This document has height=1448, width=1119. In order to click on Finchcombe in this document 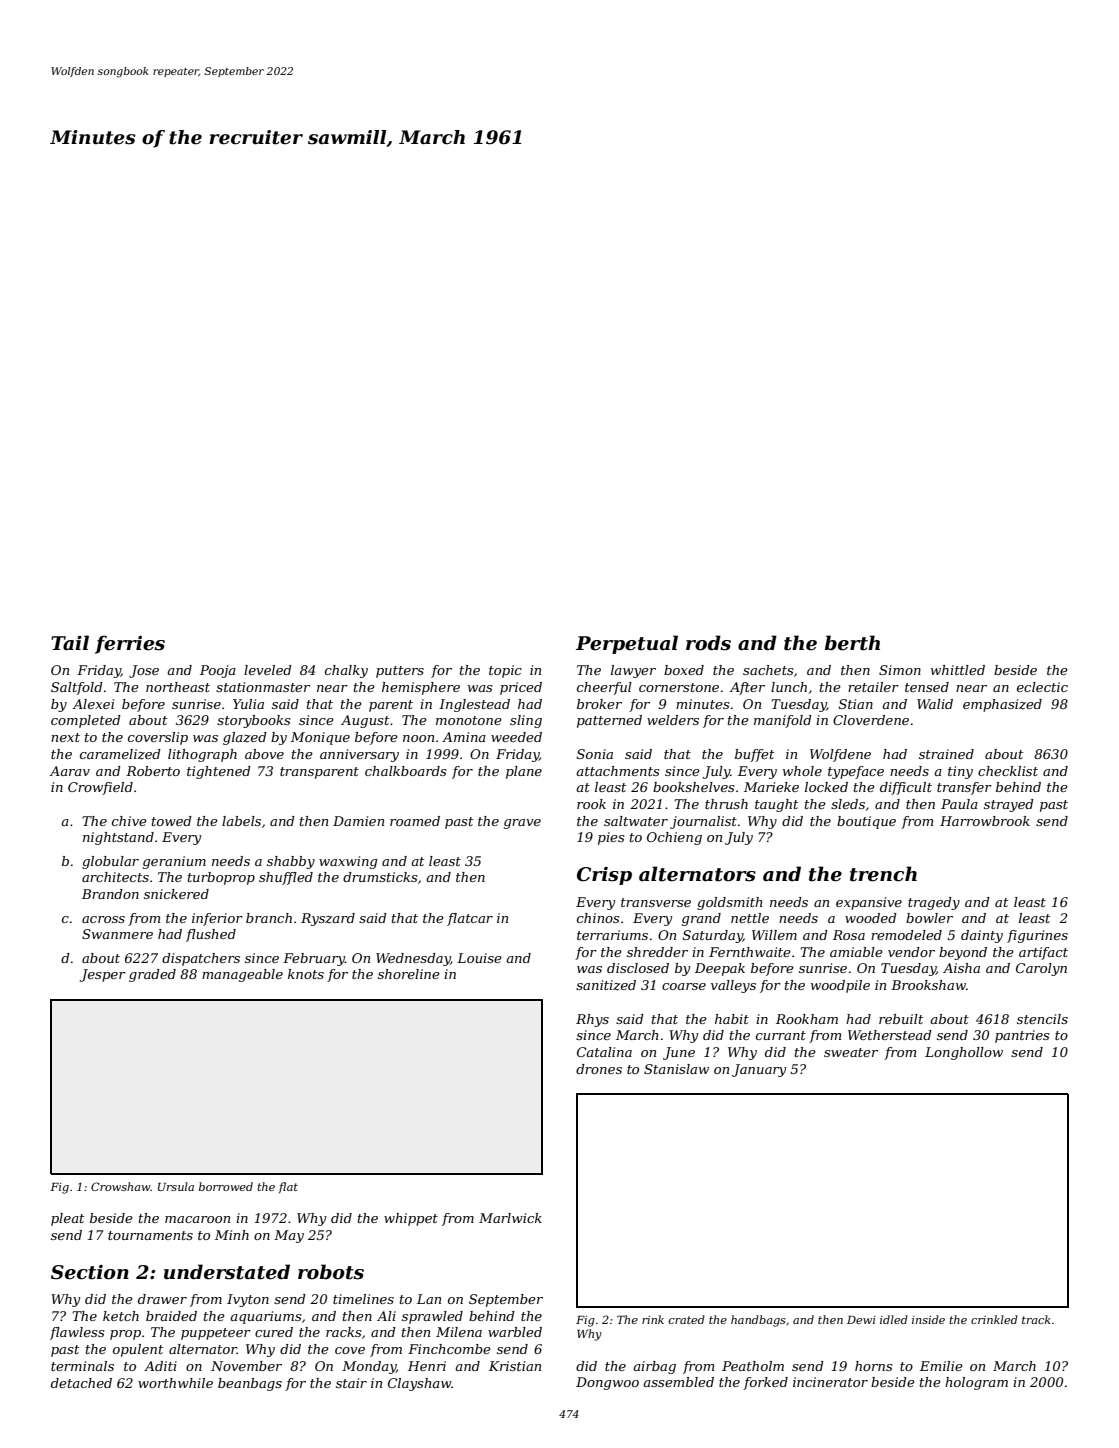, I will do `click(449, 1349)`.
